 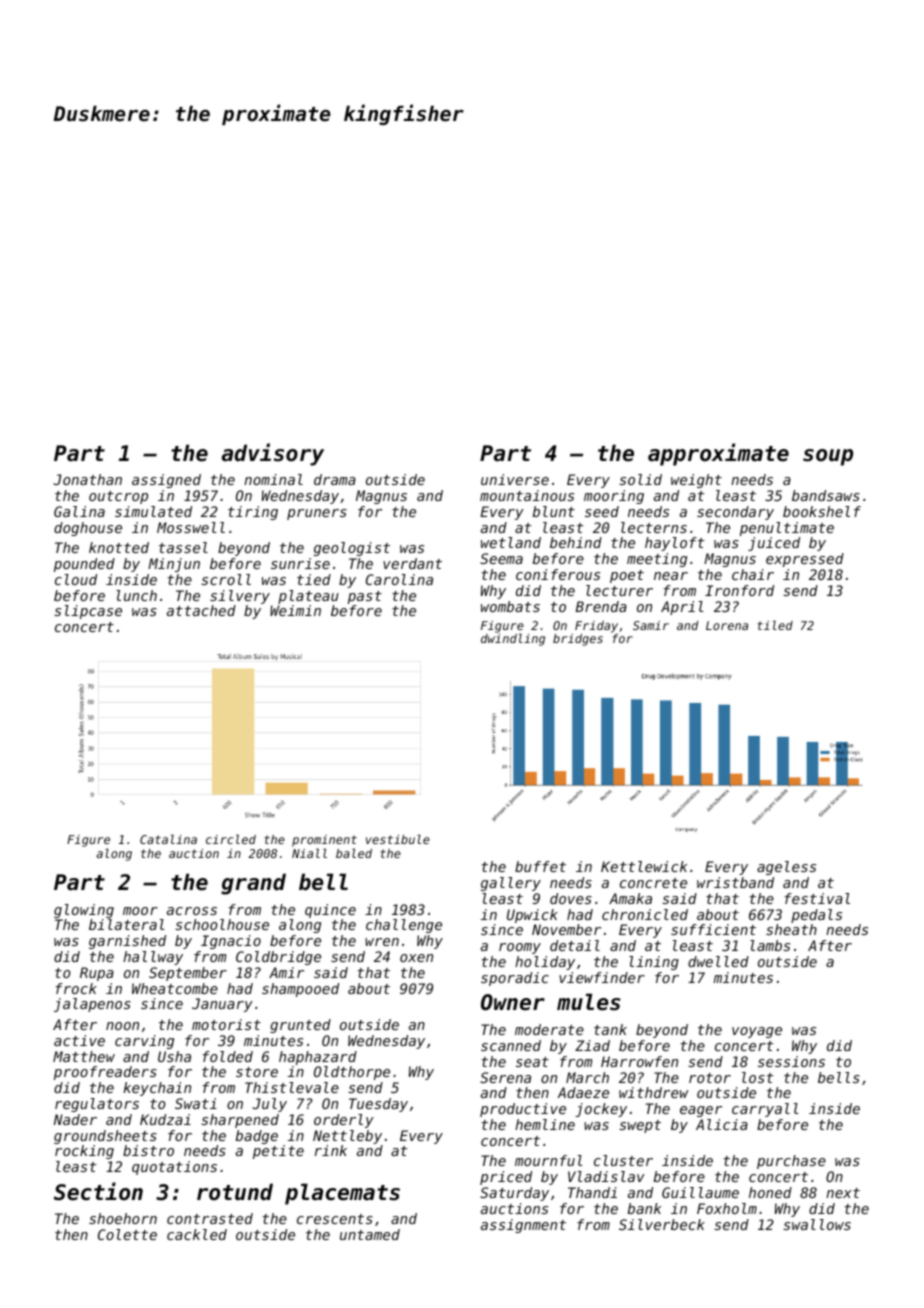 I want to click on Lorena, so click(x=727, y=625).
